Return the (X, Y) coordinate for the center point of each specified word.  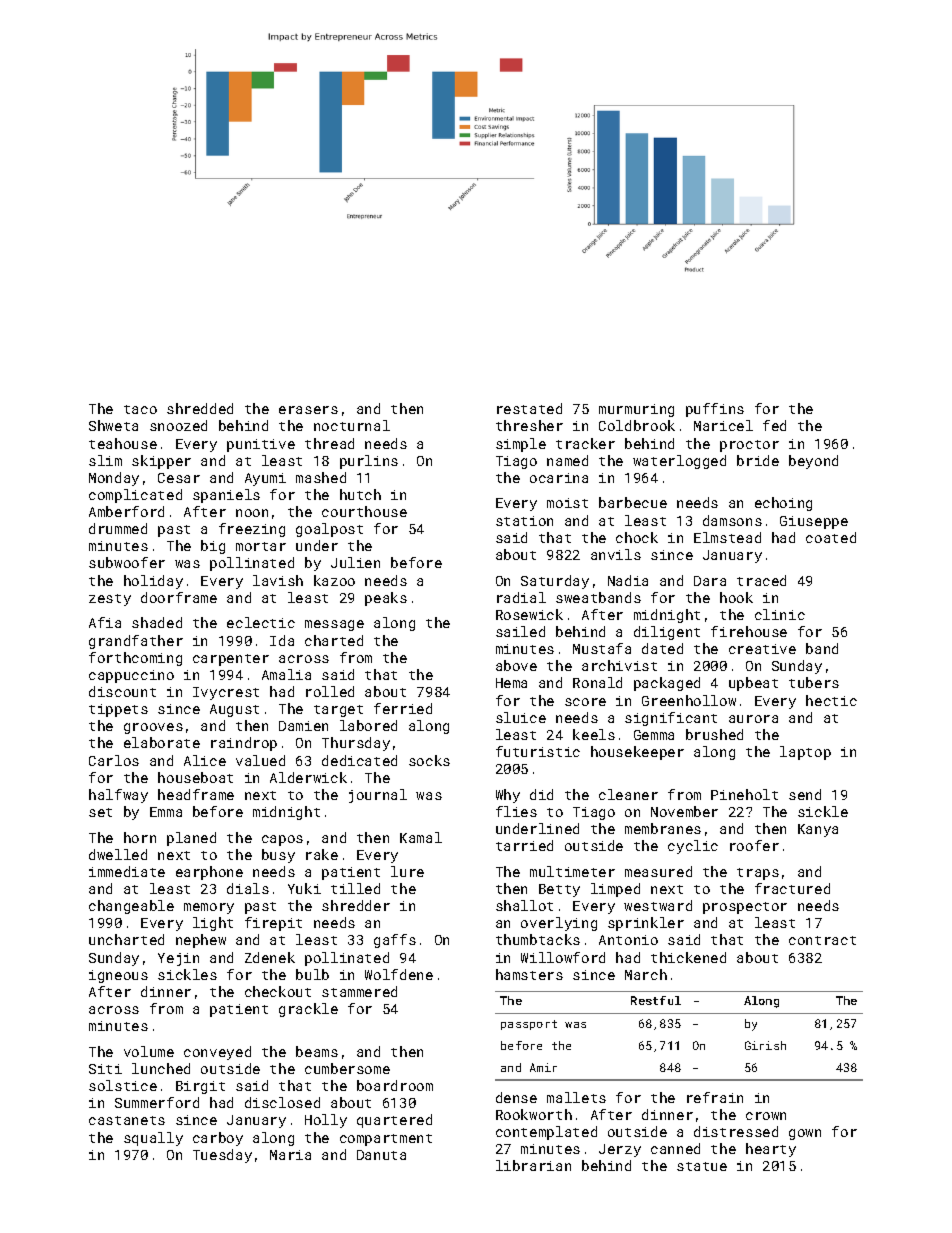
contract (822, 940)
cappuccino (131, 676)
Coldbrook (637, 425)
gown (805, 1134)
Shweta (113, 425)
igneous (118, 976)
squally (153, 1139)
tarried (524, 845)
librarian (533, 1165)
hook (736, 597)
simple (521, 445)
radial (521, 597)
